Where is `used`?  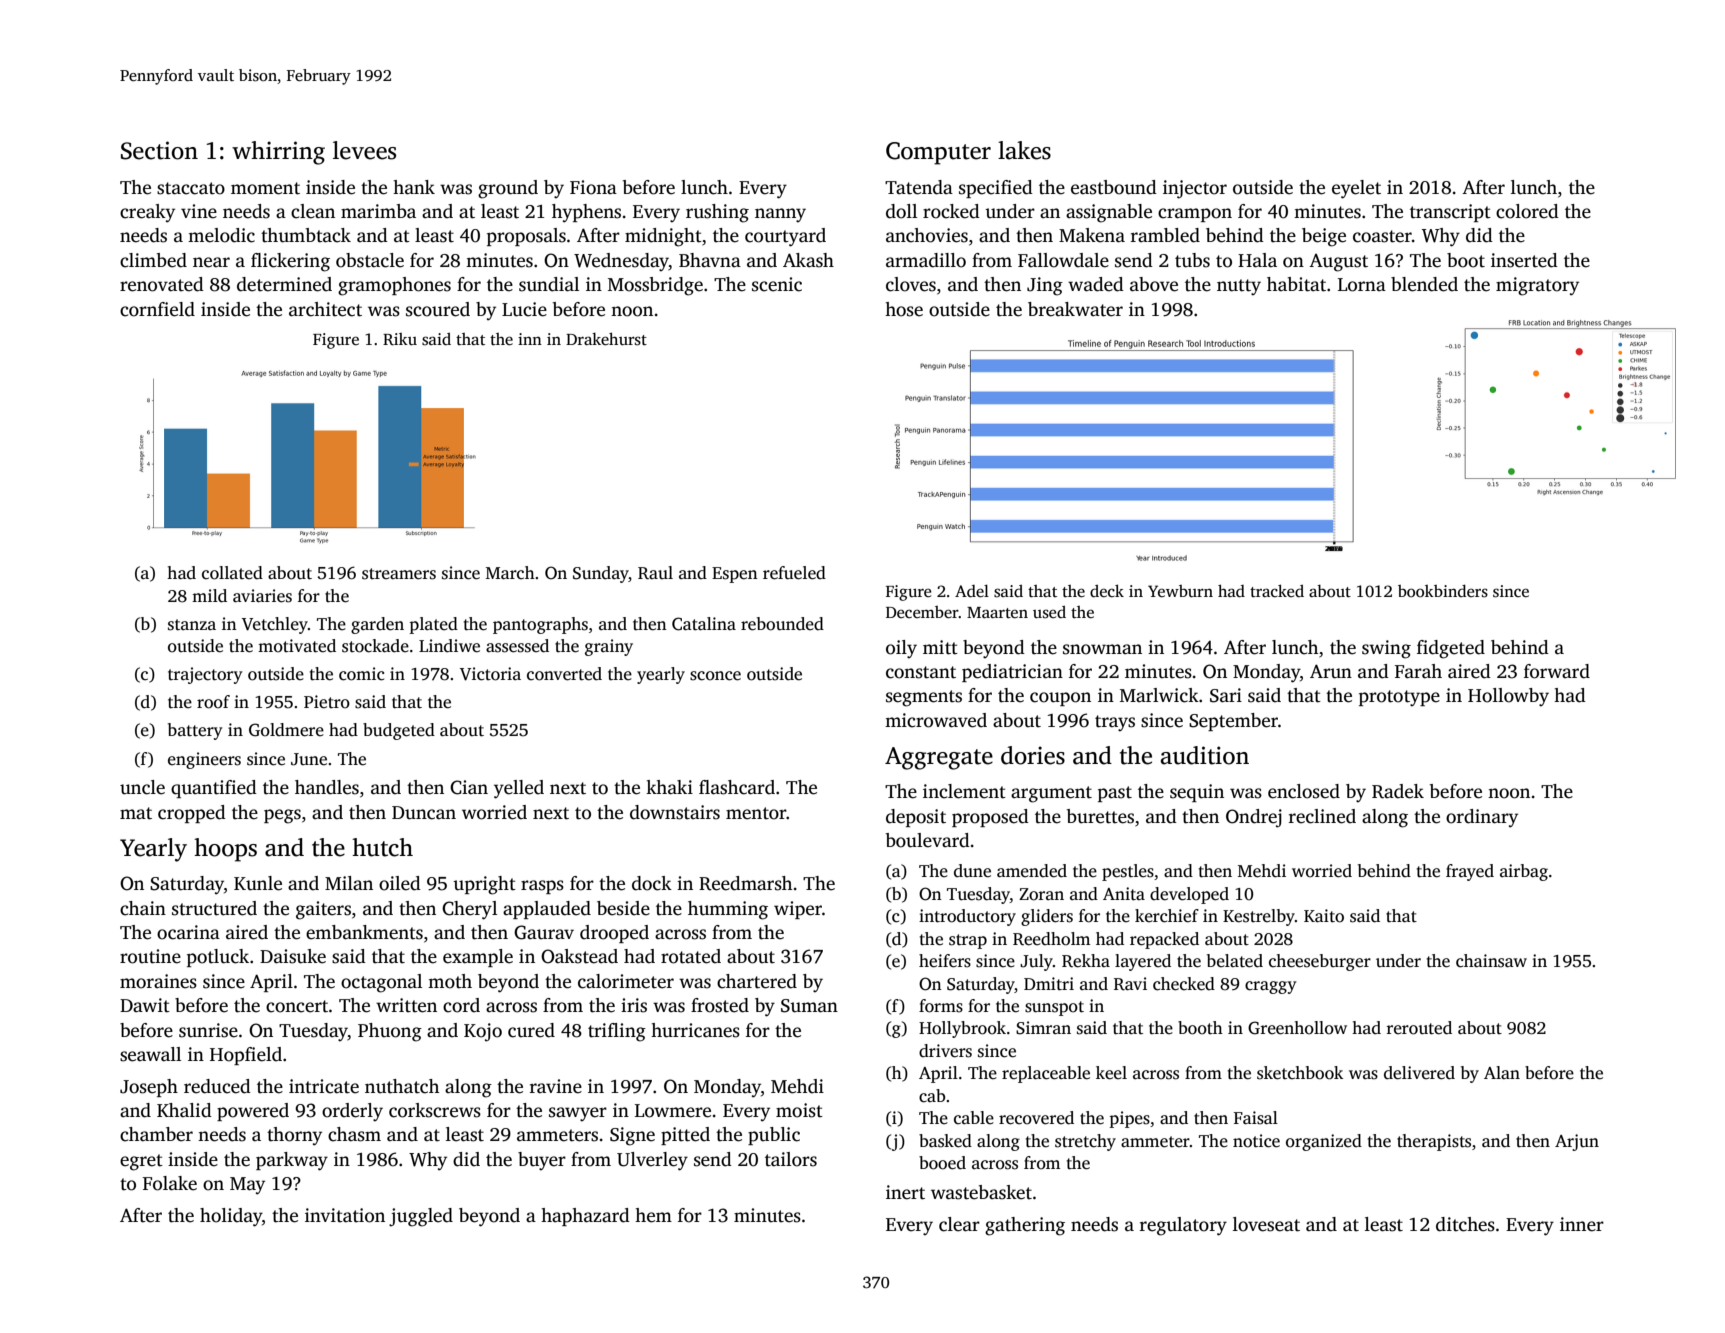
used is located at coordinates (1049, 612).
